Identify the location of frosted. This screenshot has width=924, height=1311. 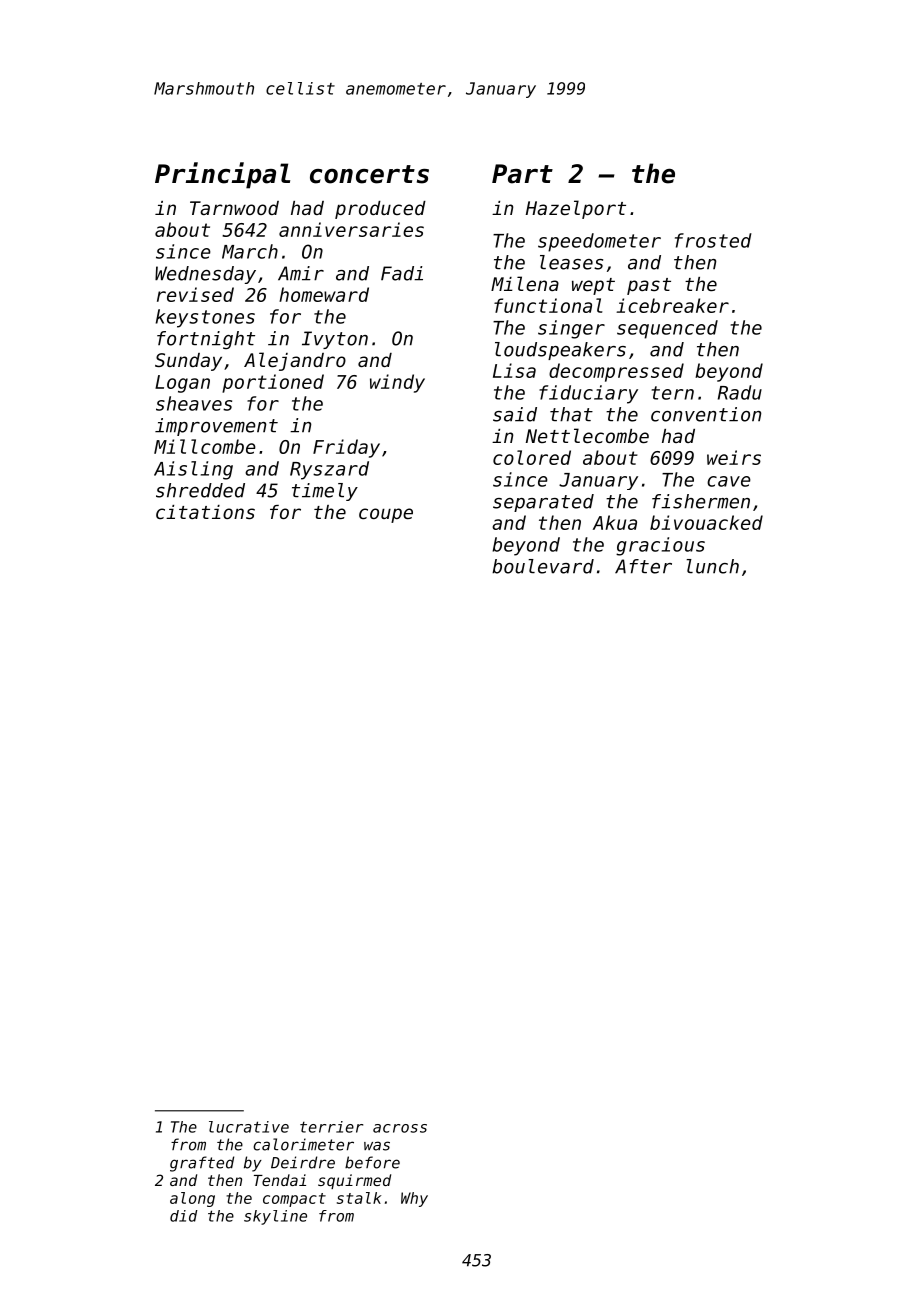
(713, 240).
